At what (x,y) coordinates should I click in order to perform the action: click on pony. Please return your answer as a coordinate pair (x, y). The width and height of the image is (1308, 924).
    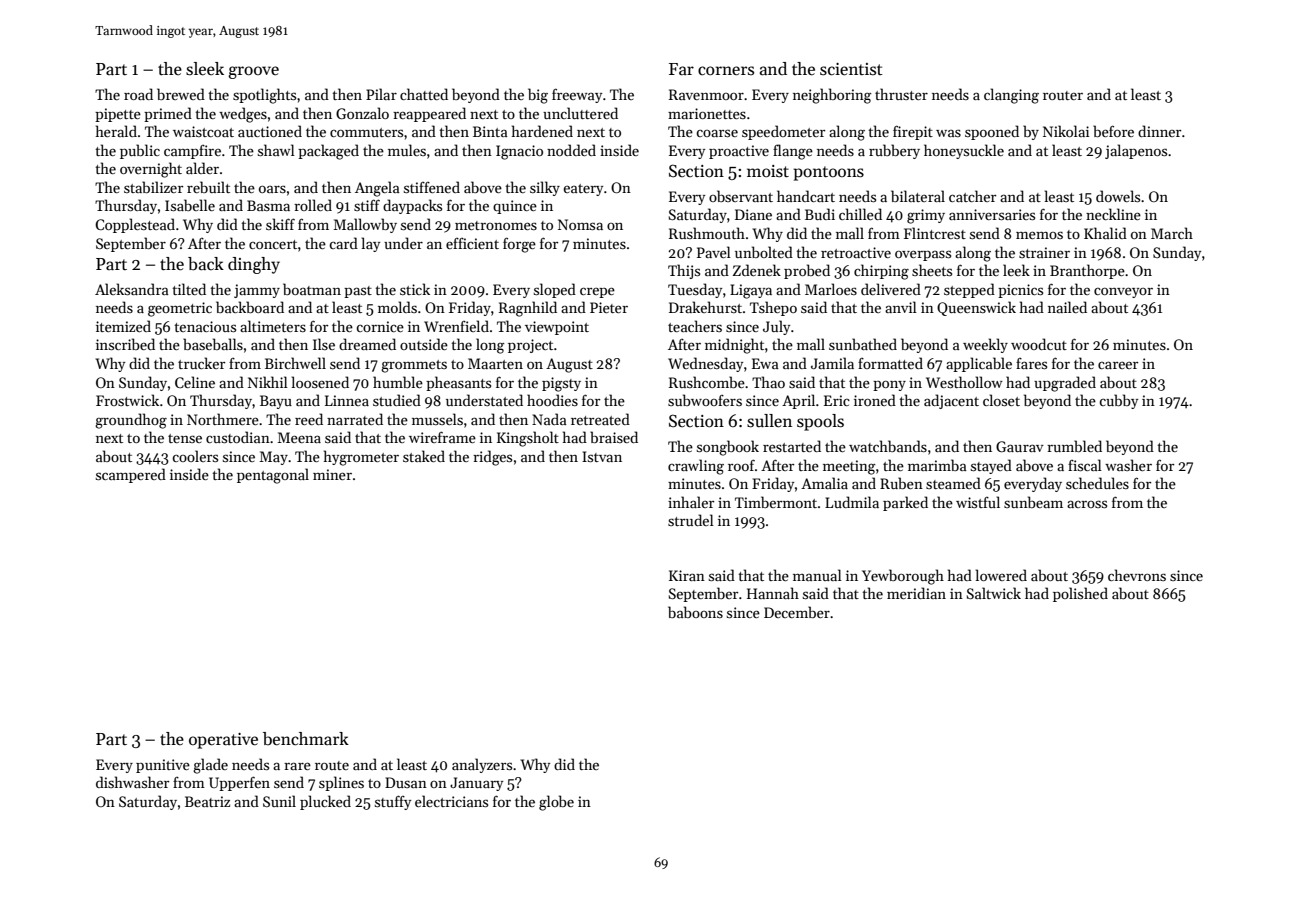
    Looking at the image, I should click on (889, 386).
